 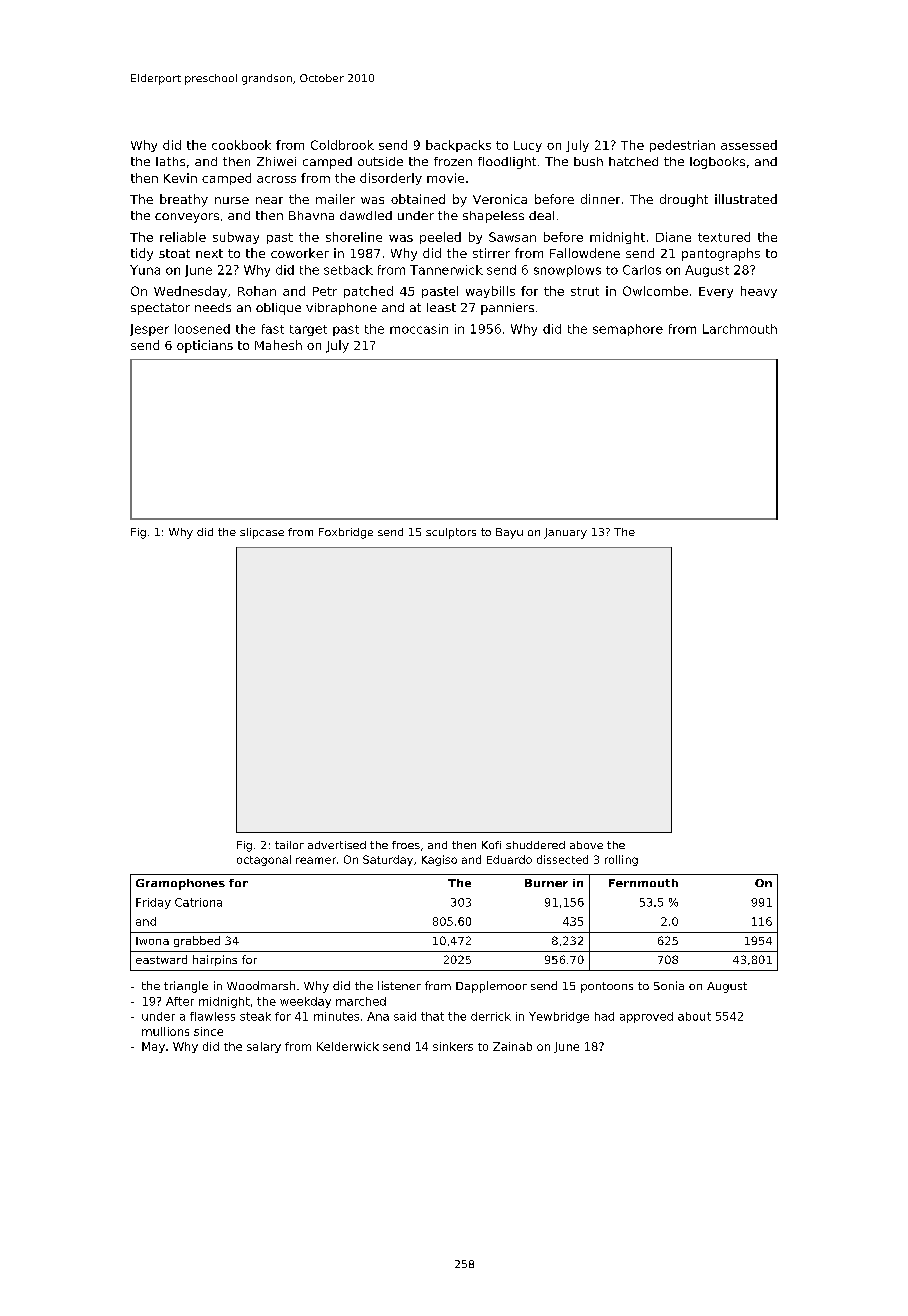 What do you see at coordinates (262, 533) in the image?
I see `slipcase` at bounding box center [262, 533].
